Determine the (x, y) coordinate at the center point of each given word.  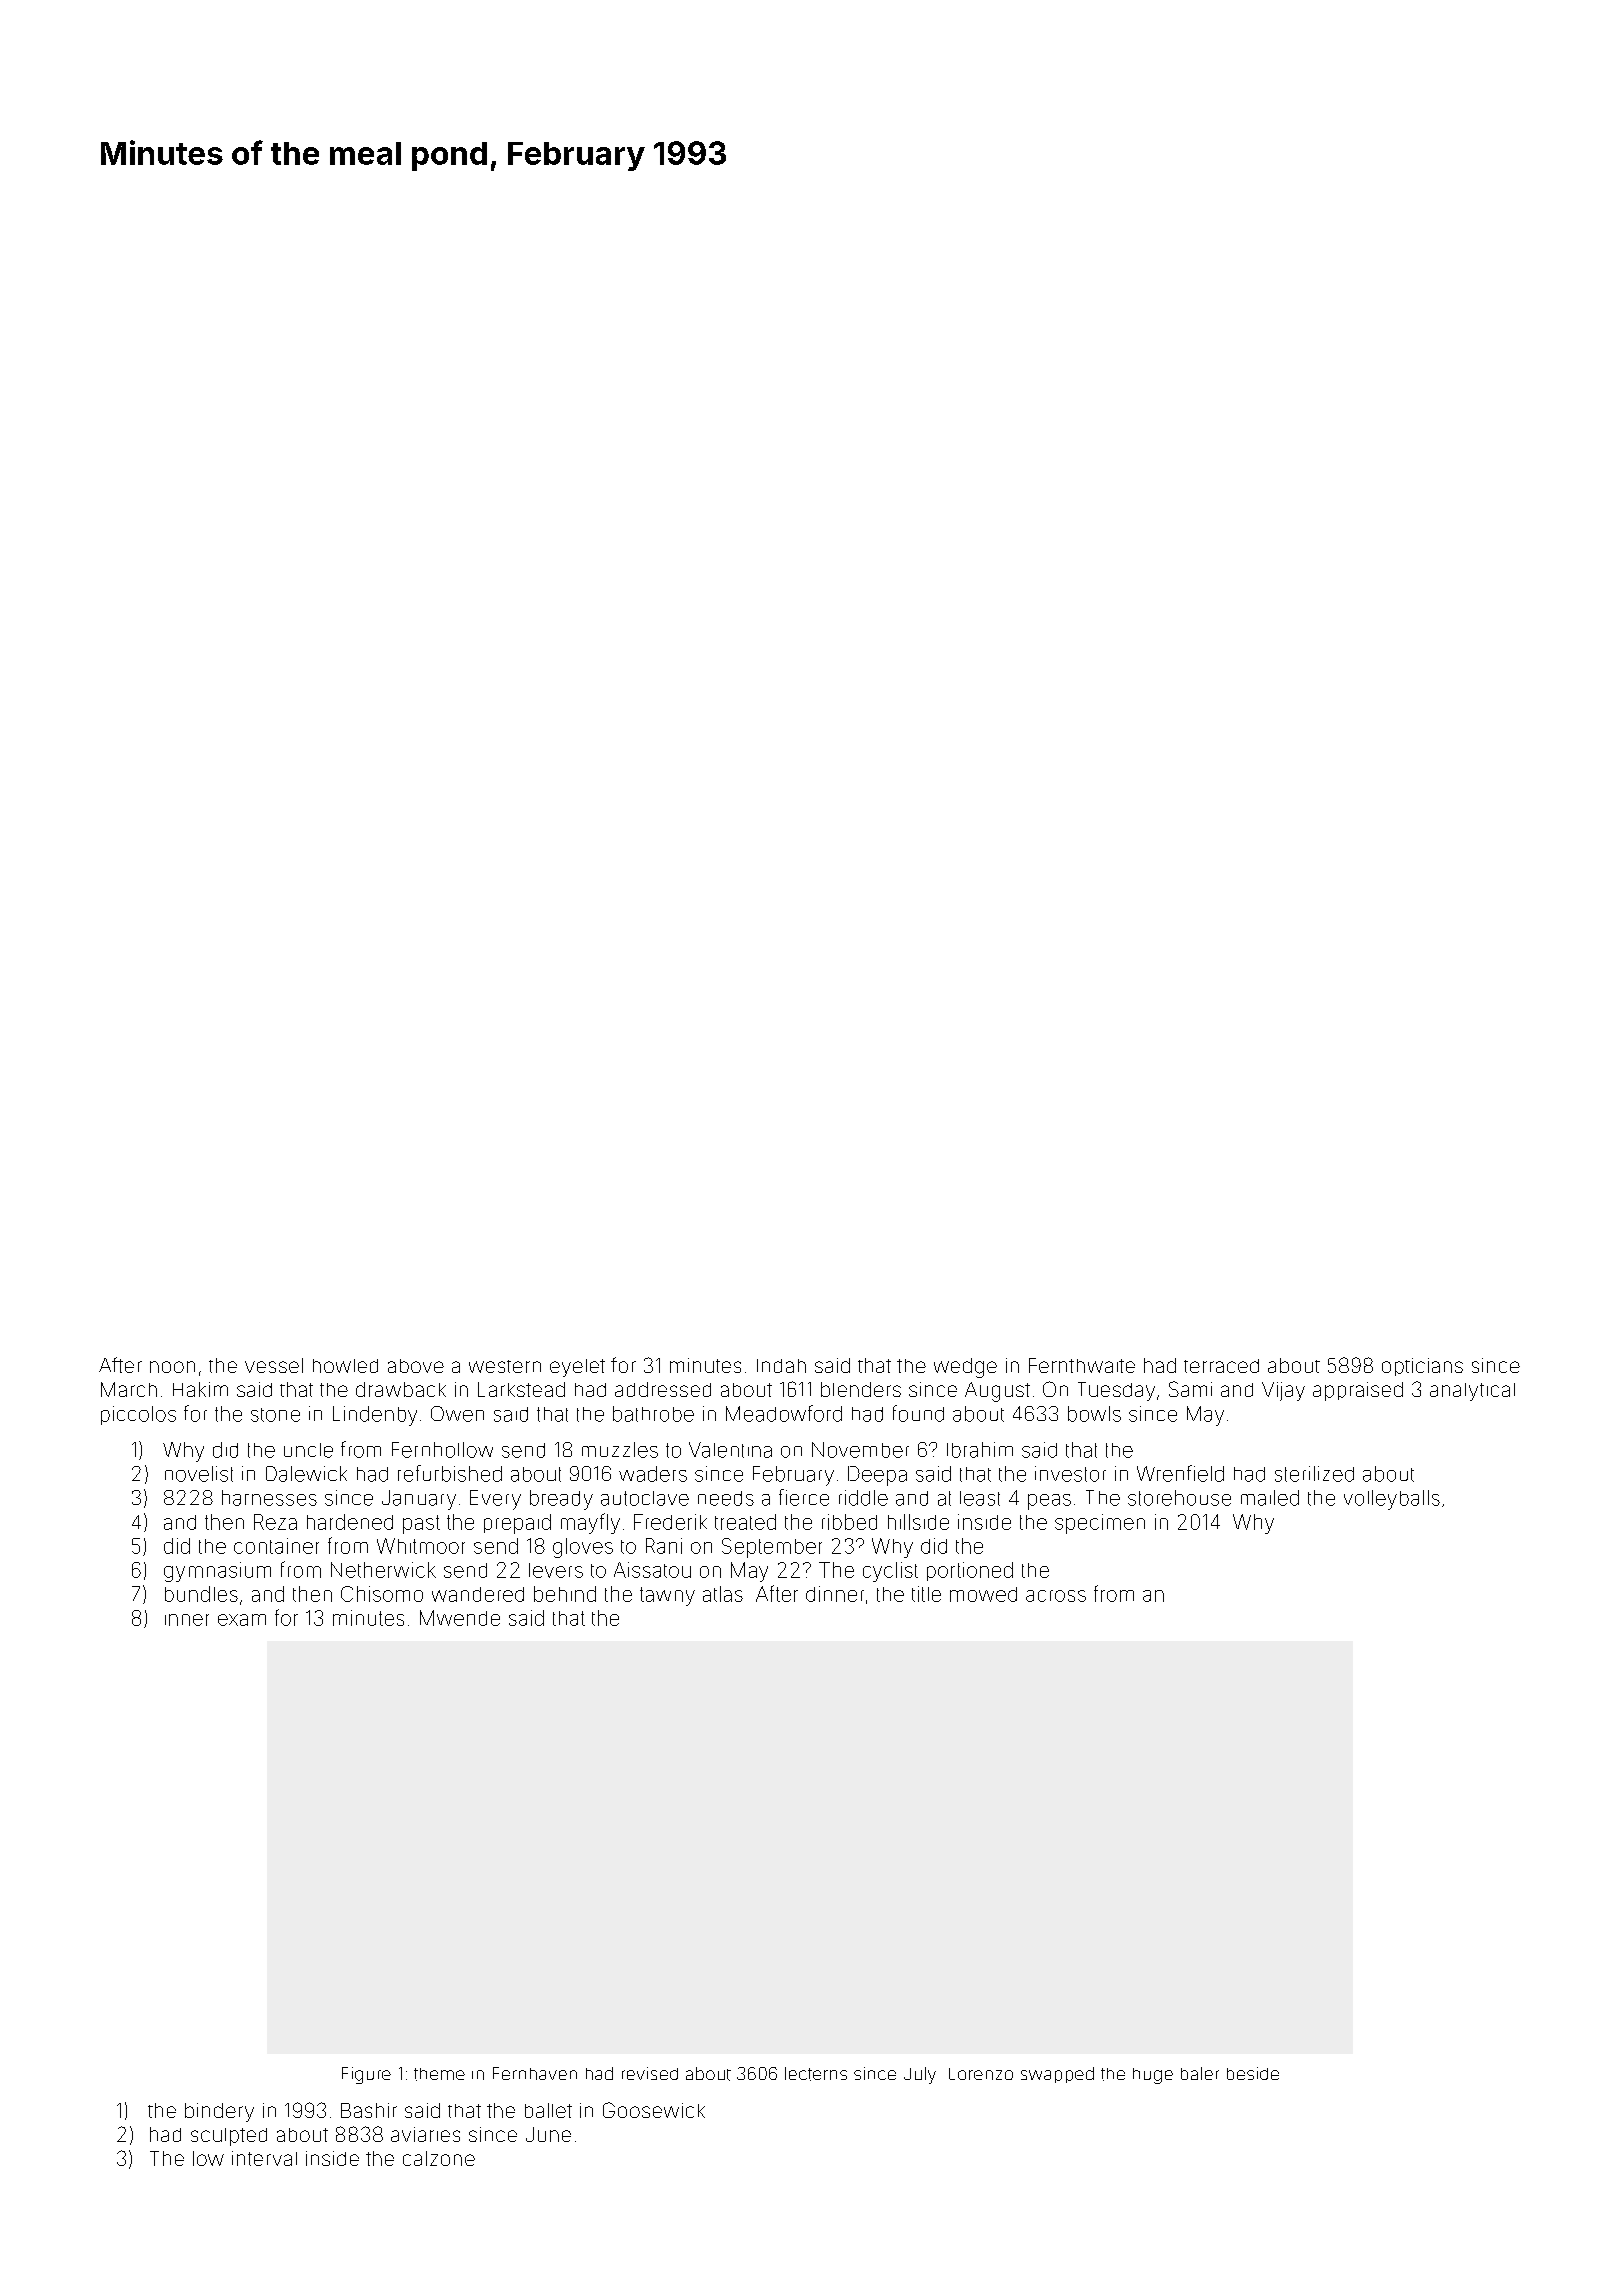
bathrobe (653, 1414)
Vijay (1283, 1391)
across (1056, 1596)
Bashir (369, 2110)
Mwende (460, 1618)
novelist (199, 1474)
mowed (983, 1594)
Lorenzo (981, 2074)
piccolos (138, 1415)
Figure (366, 2075)
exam (242, 1620)
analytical (1472, 1392)
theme (439, 2074)
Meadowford (784, 1413)
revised (650, 2073)
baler (1200, 2073)
